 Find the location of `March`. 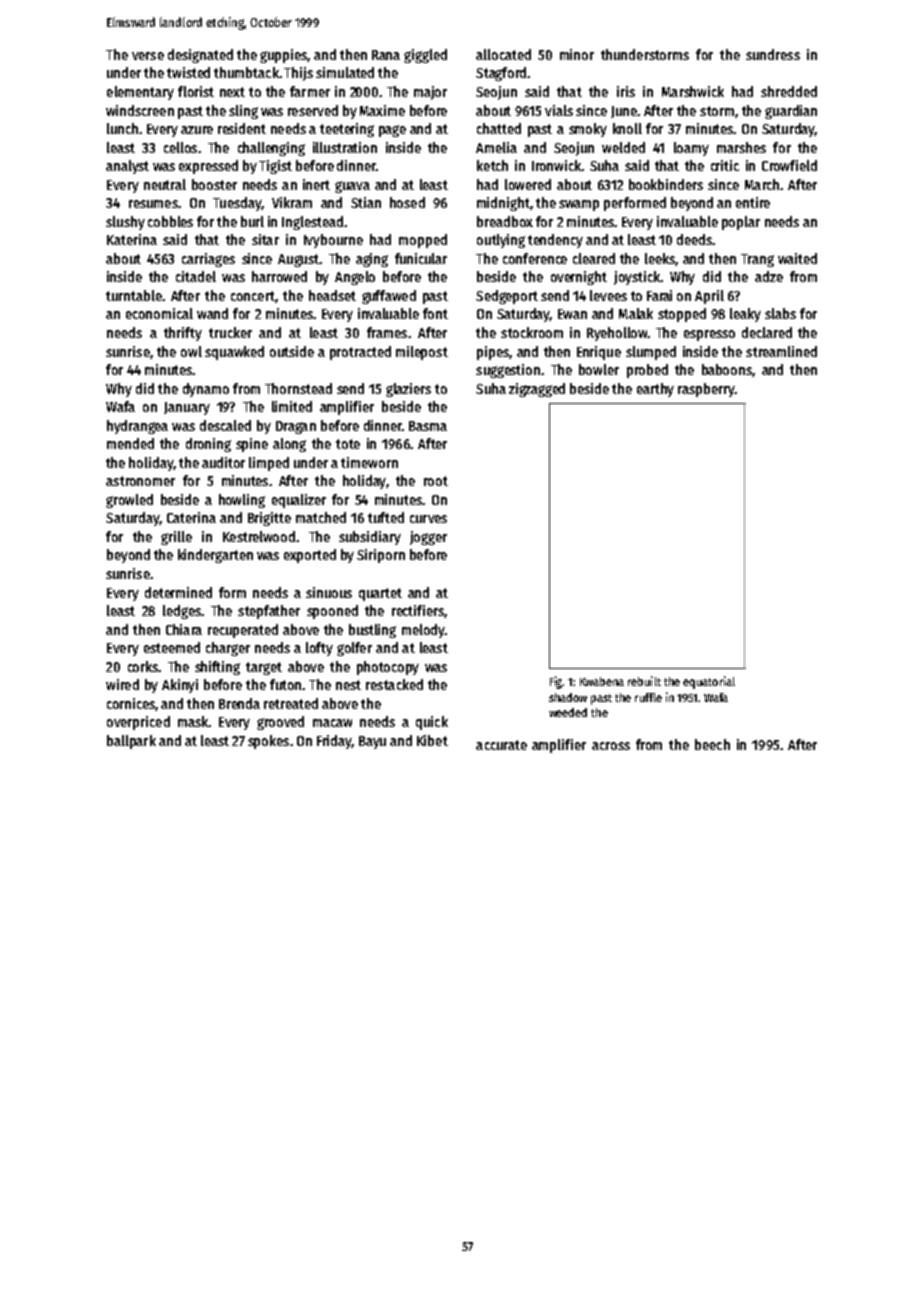

March is located at coordinates (762, 184).
